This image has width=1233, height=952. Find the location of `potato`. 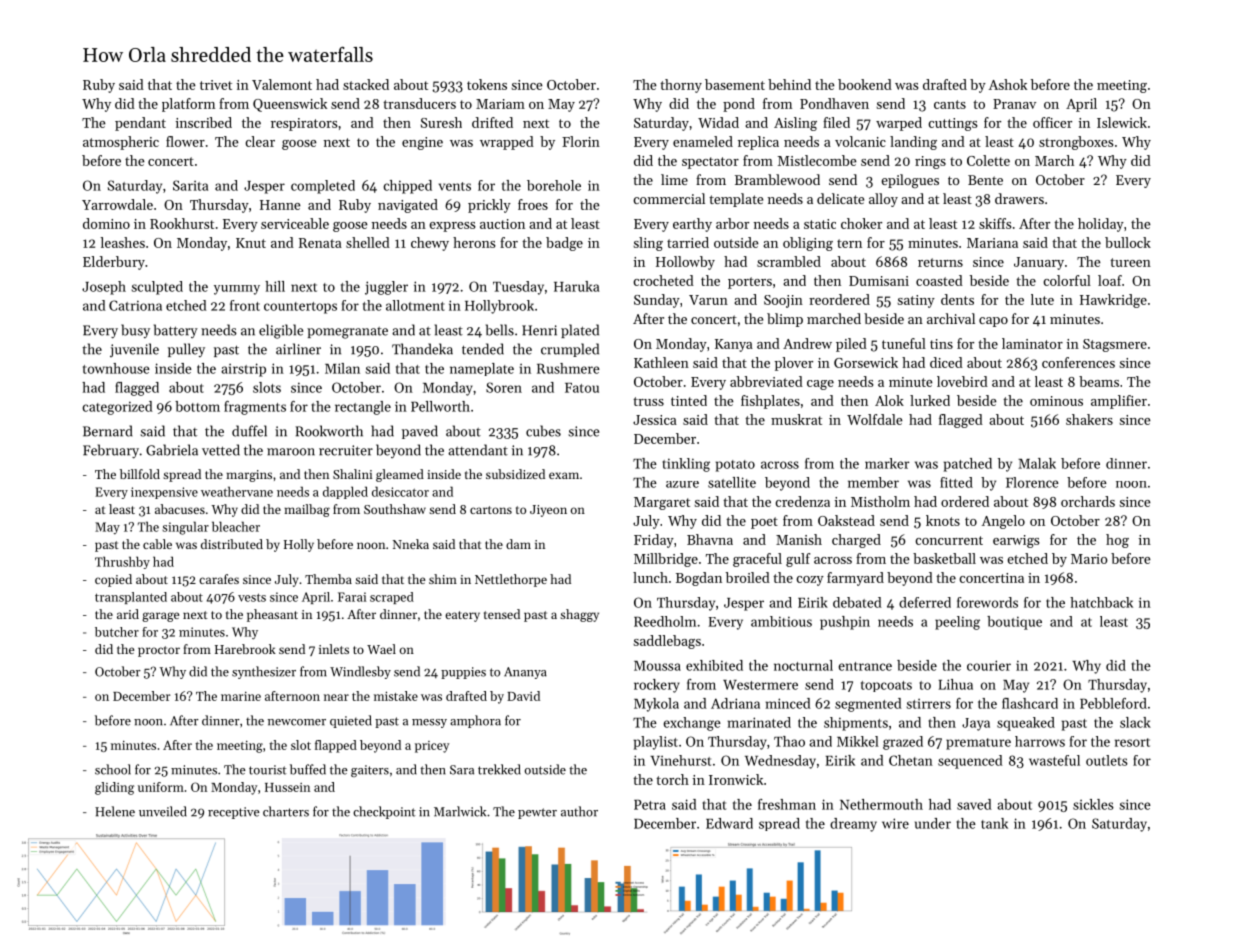

potato is located at coordinates (735, 466).
